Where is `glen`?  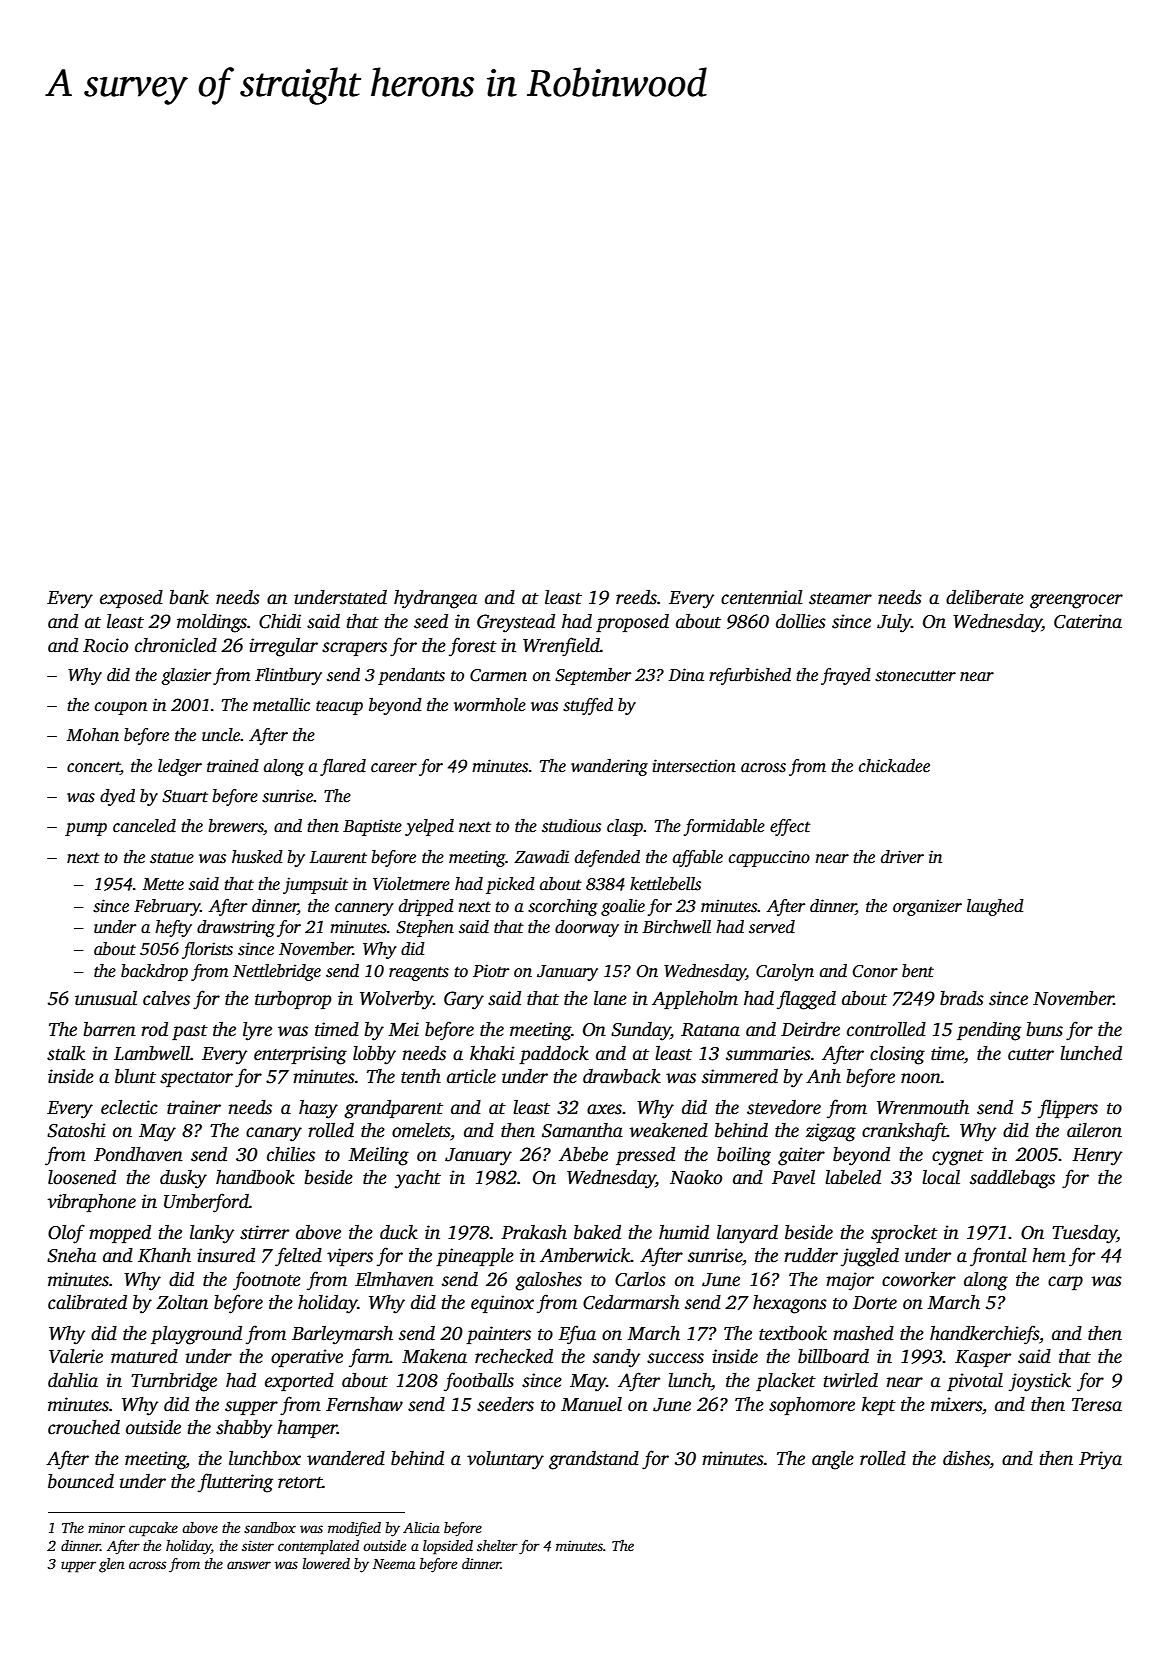 glen is located at coordinates (112, 1565).
